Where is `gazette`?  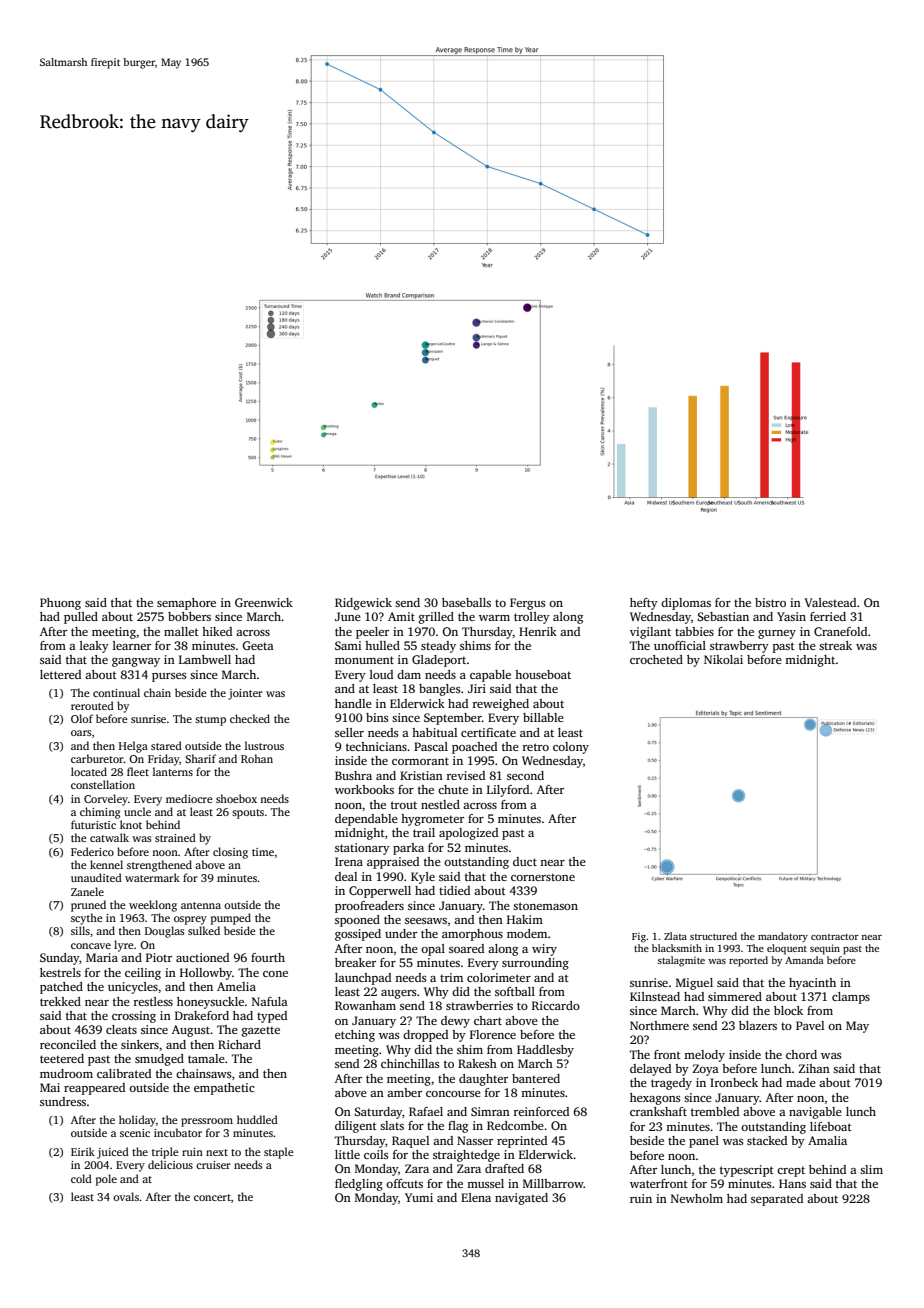
gazette is located at coordinates (261, 1032).
